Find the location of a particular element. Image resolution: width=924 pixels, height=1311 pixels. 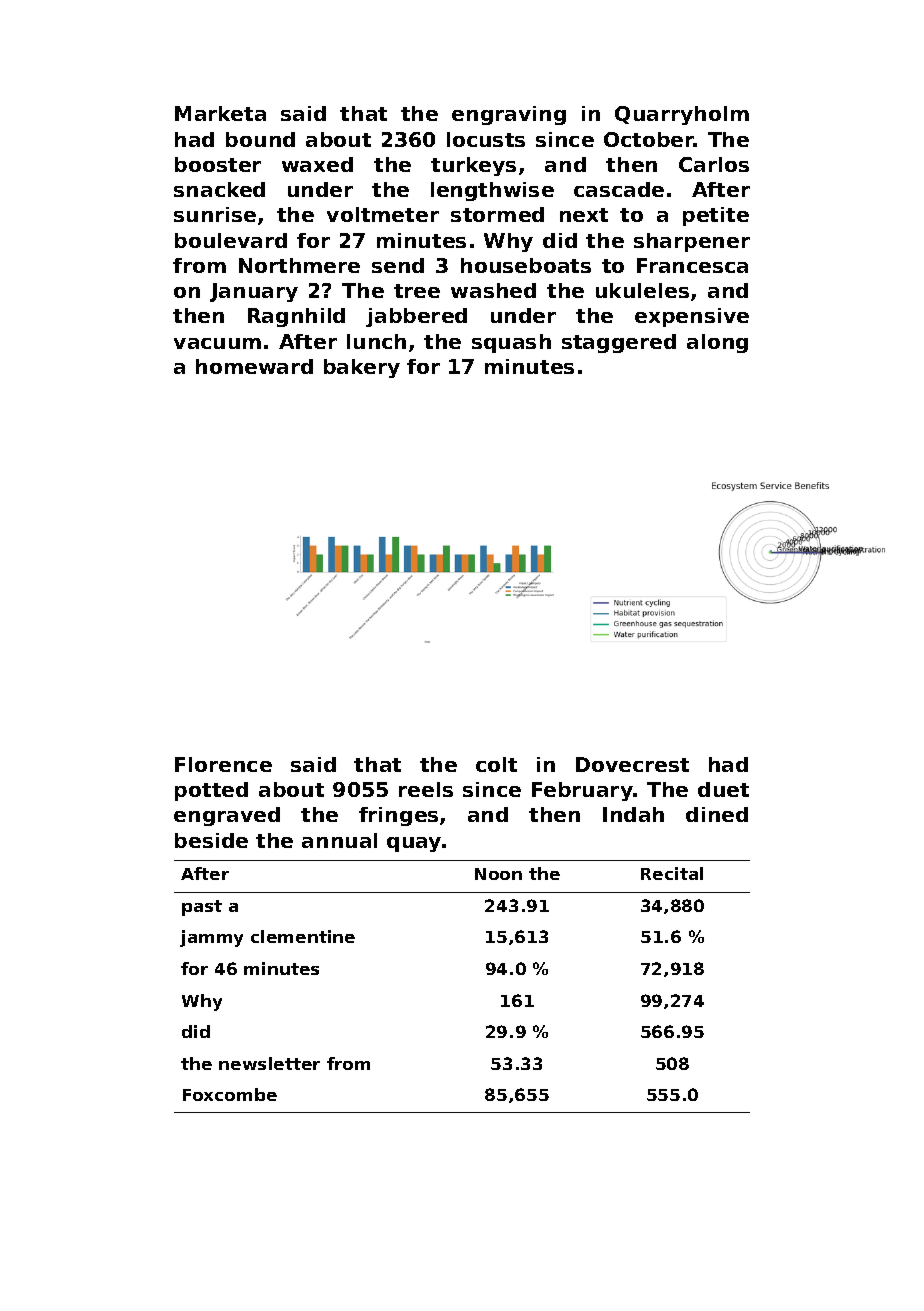

Indah is located at coordinates (633, 814).
